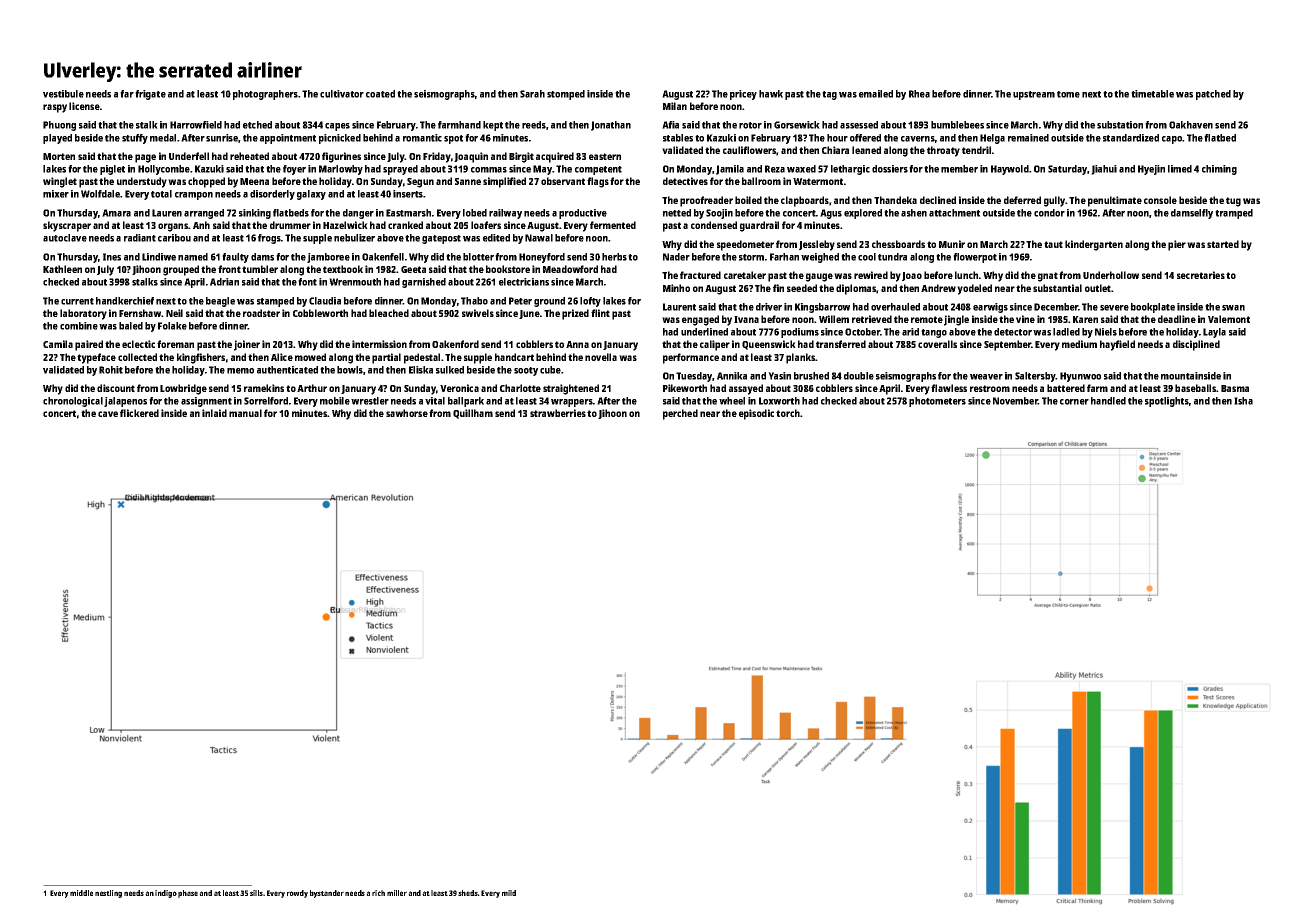 Image resolution: width=1308 pixels, height=924 pixels. What do you see at coordinates (341, 170) in the image?
I see `Marlowby` at bounding box center [341, 170].
